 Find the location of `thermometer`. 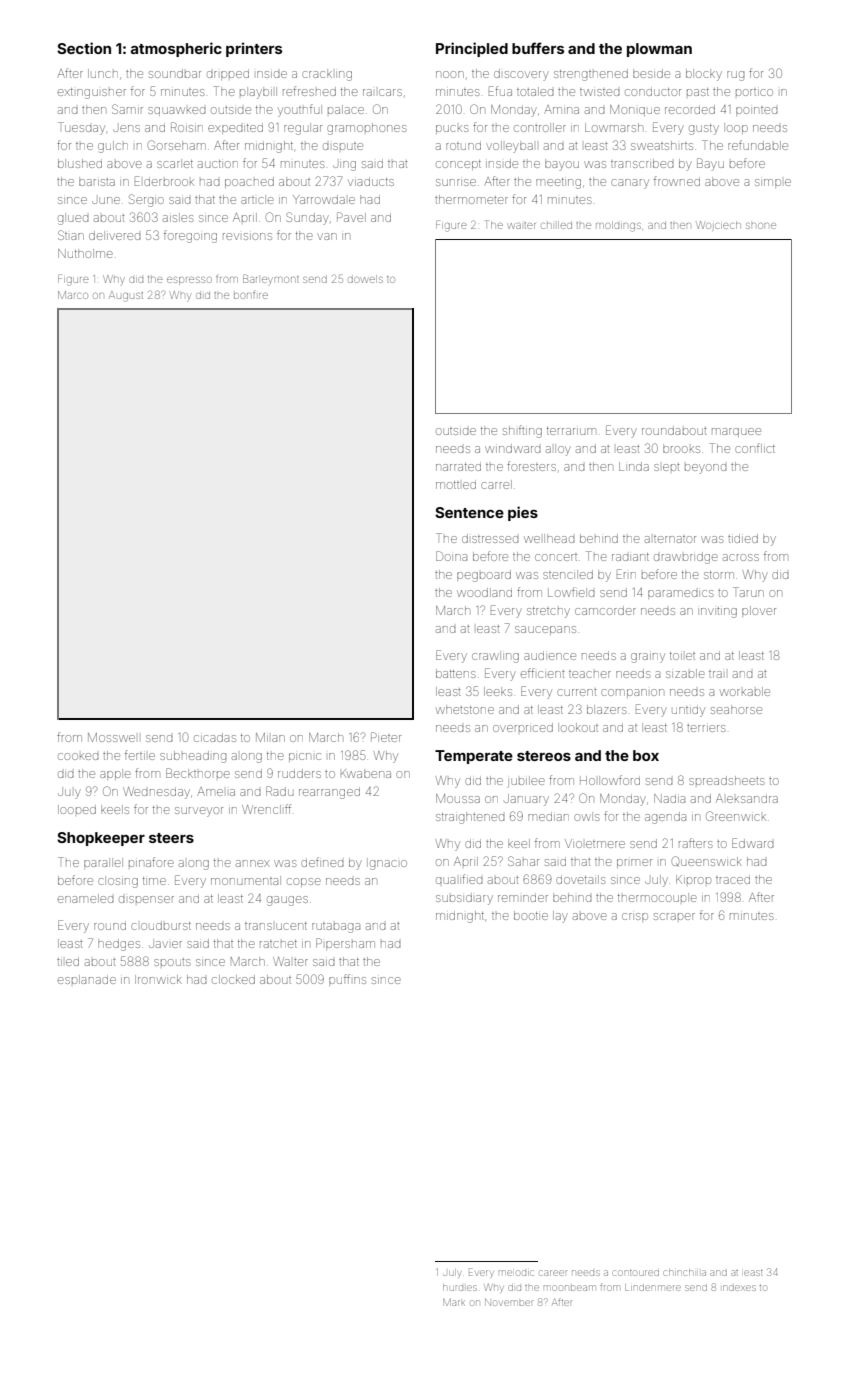

thermometer is located at coordinates (471, 199).
